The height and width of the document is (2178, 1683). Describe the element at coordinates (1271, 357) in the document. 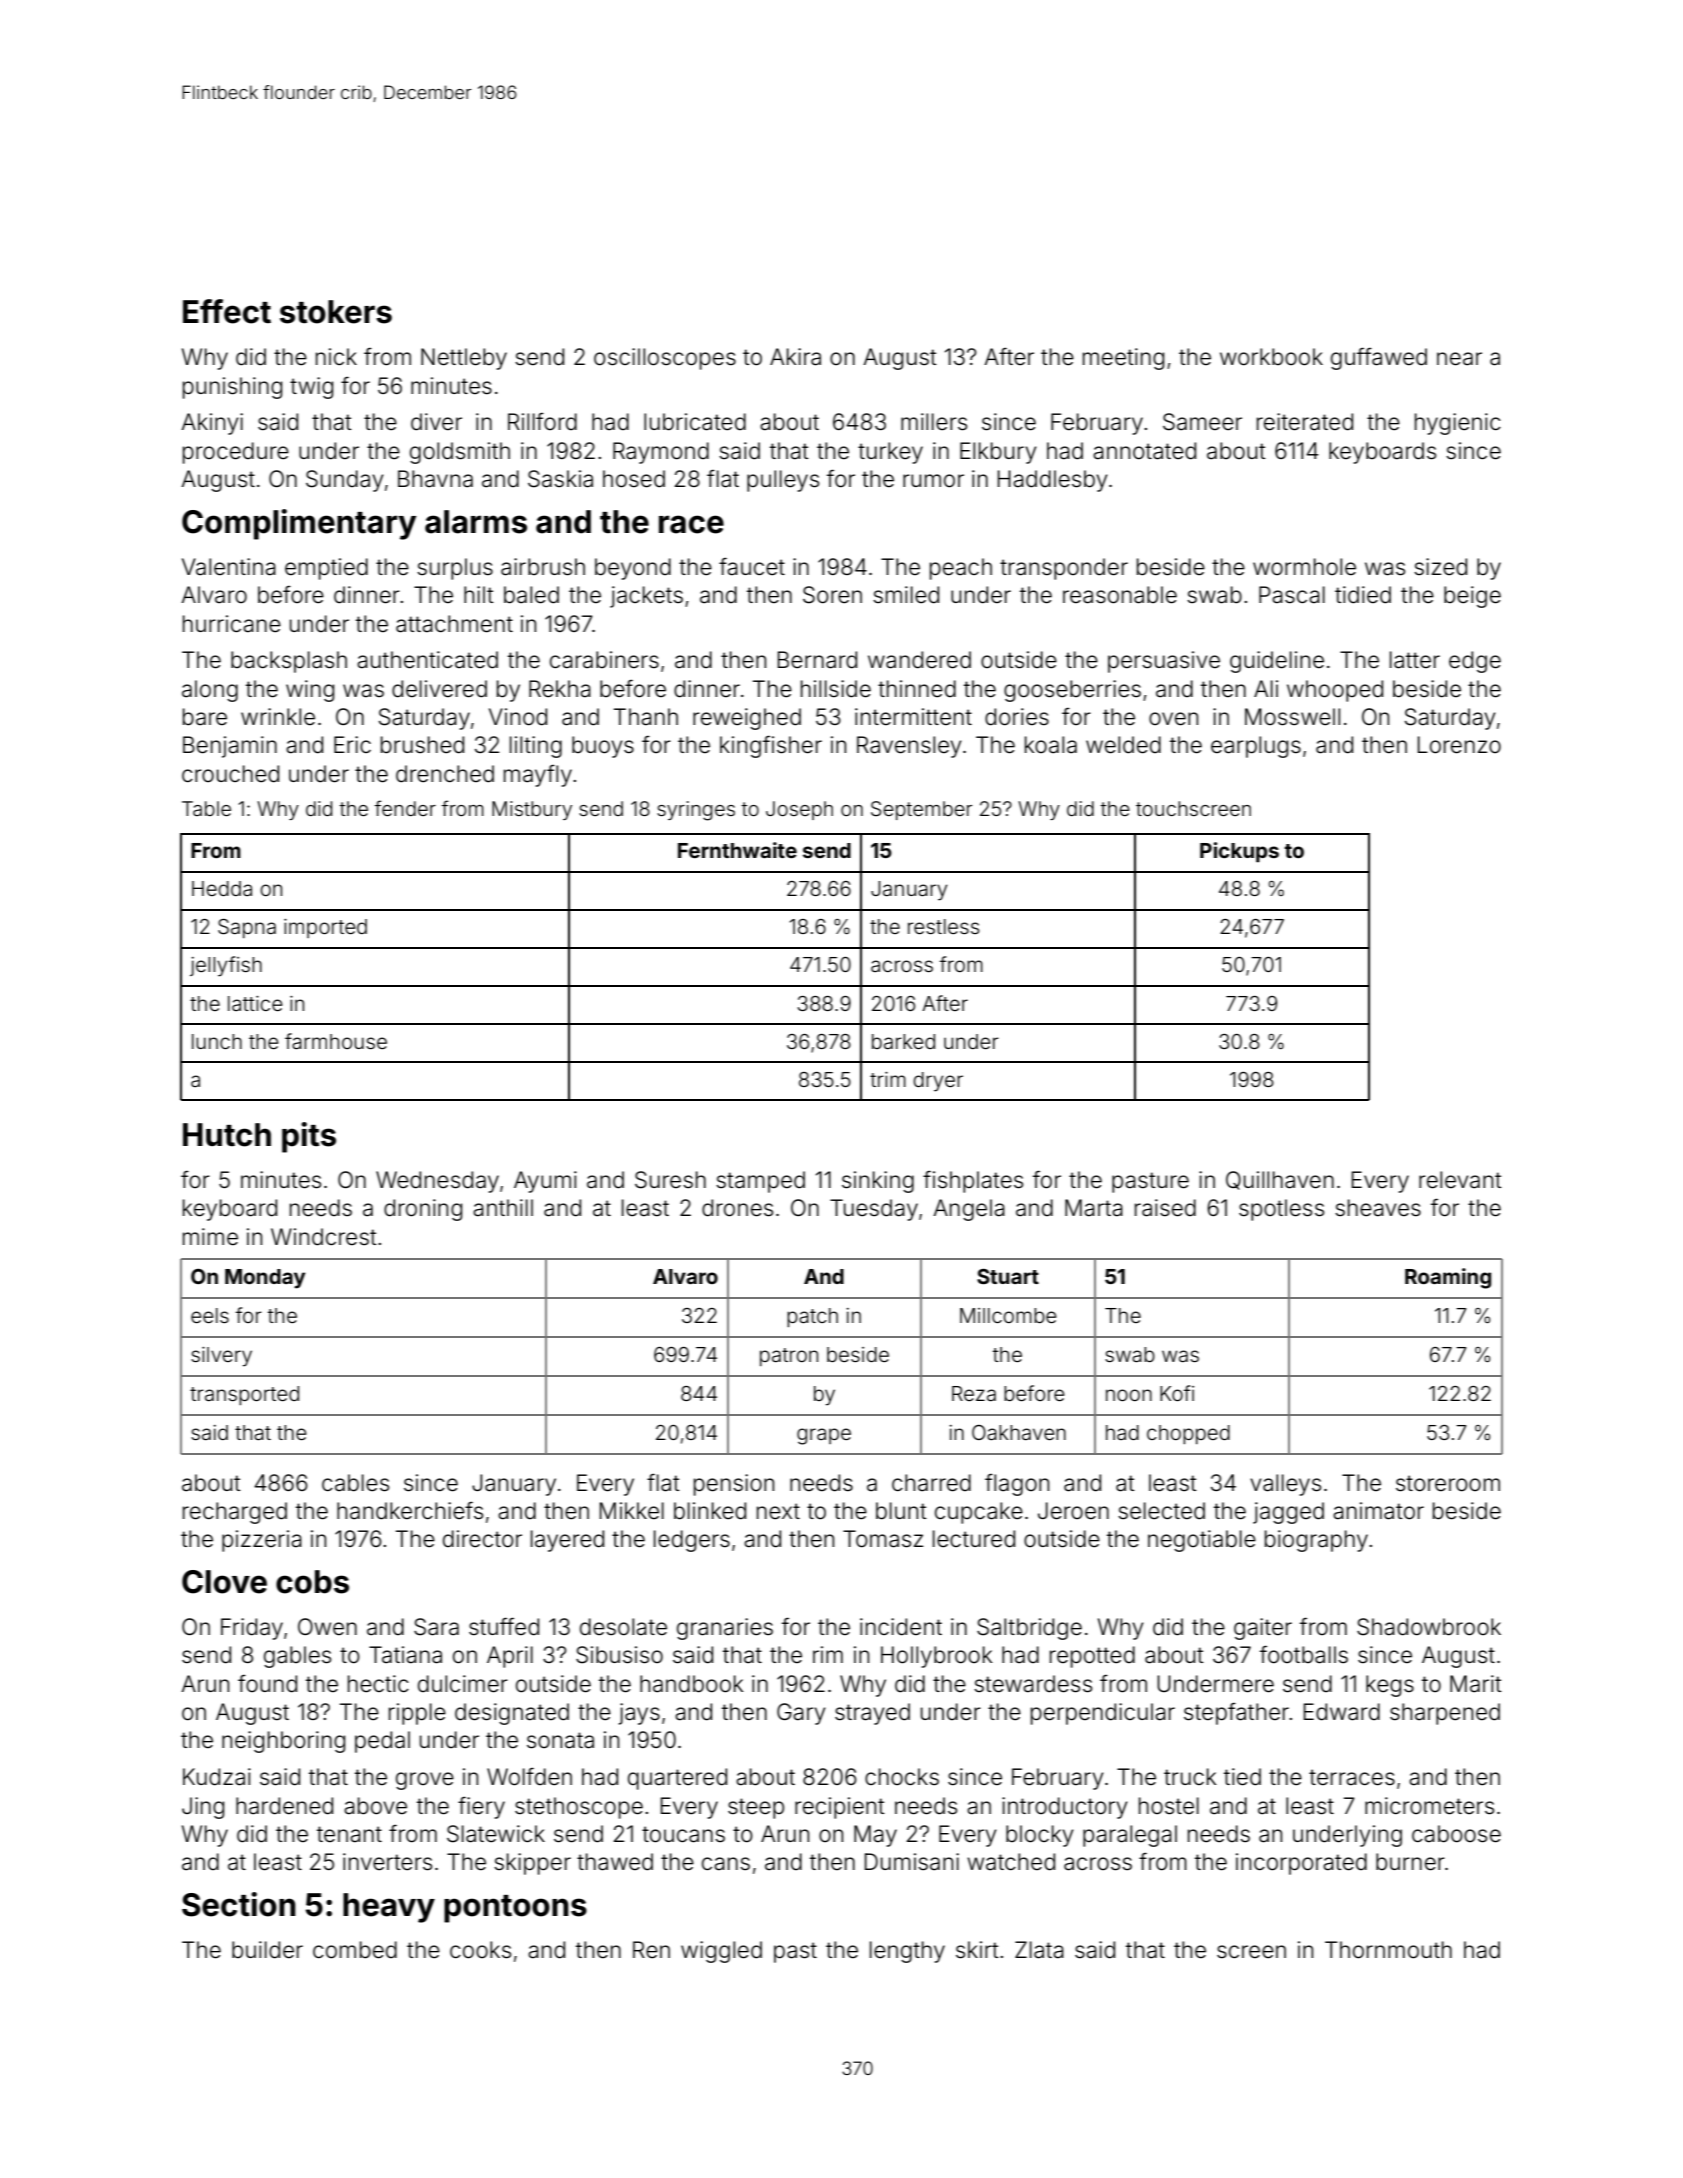

I see `workbook` at that location.
